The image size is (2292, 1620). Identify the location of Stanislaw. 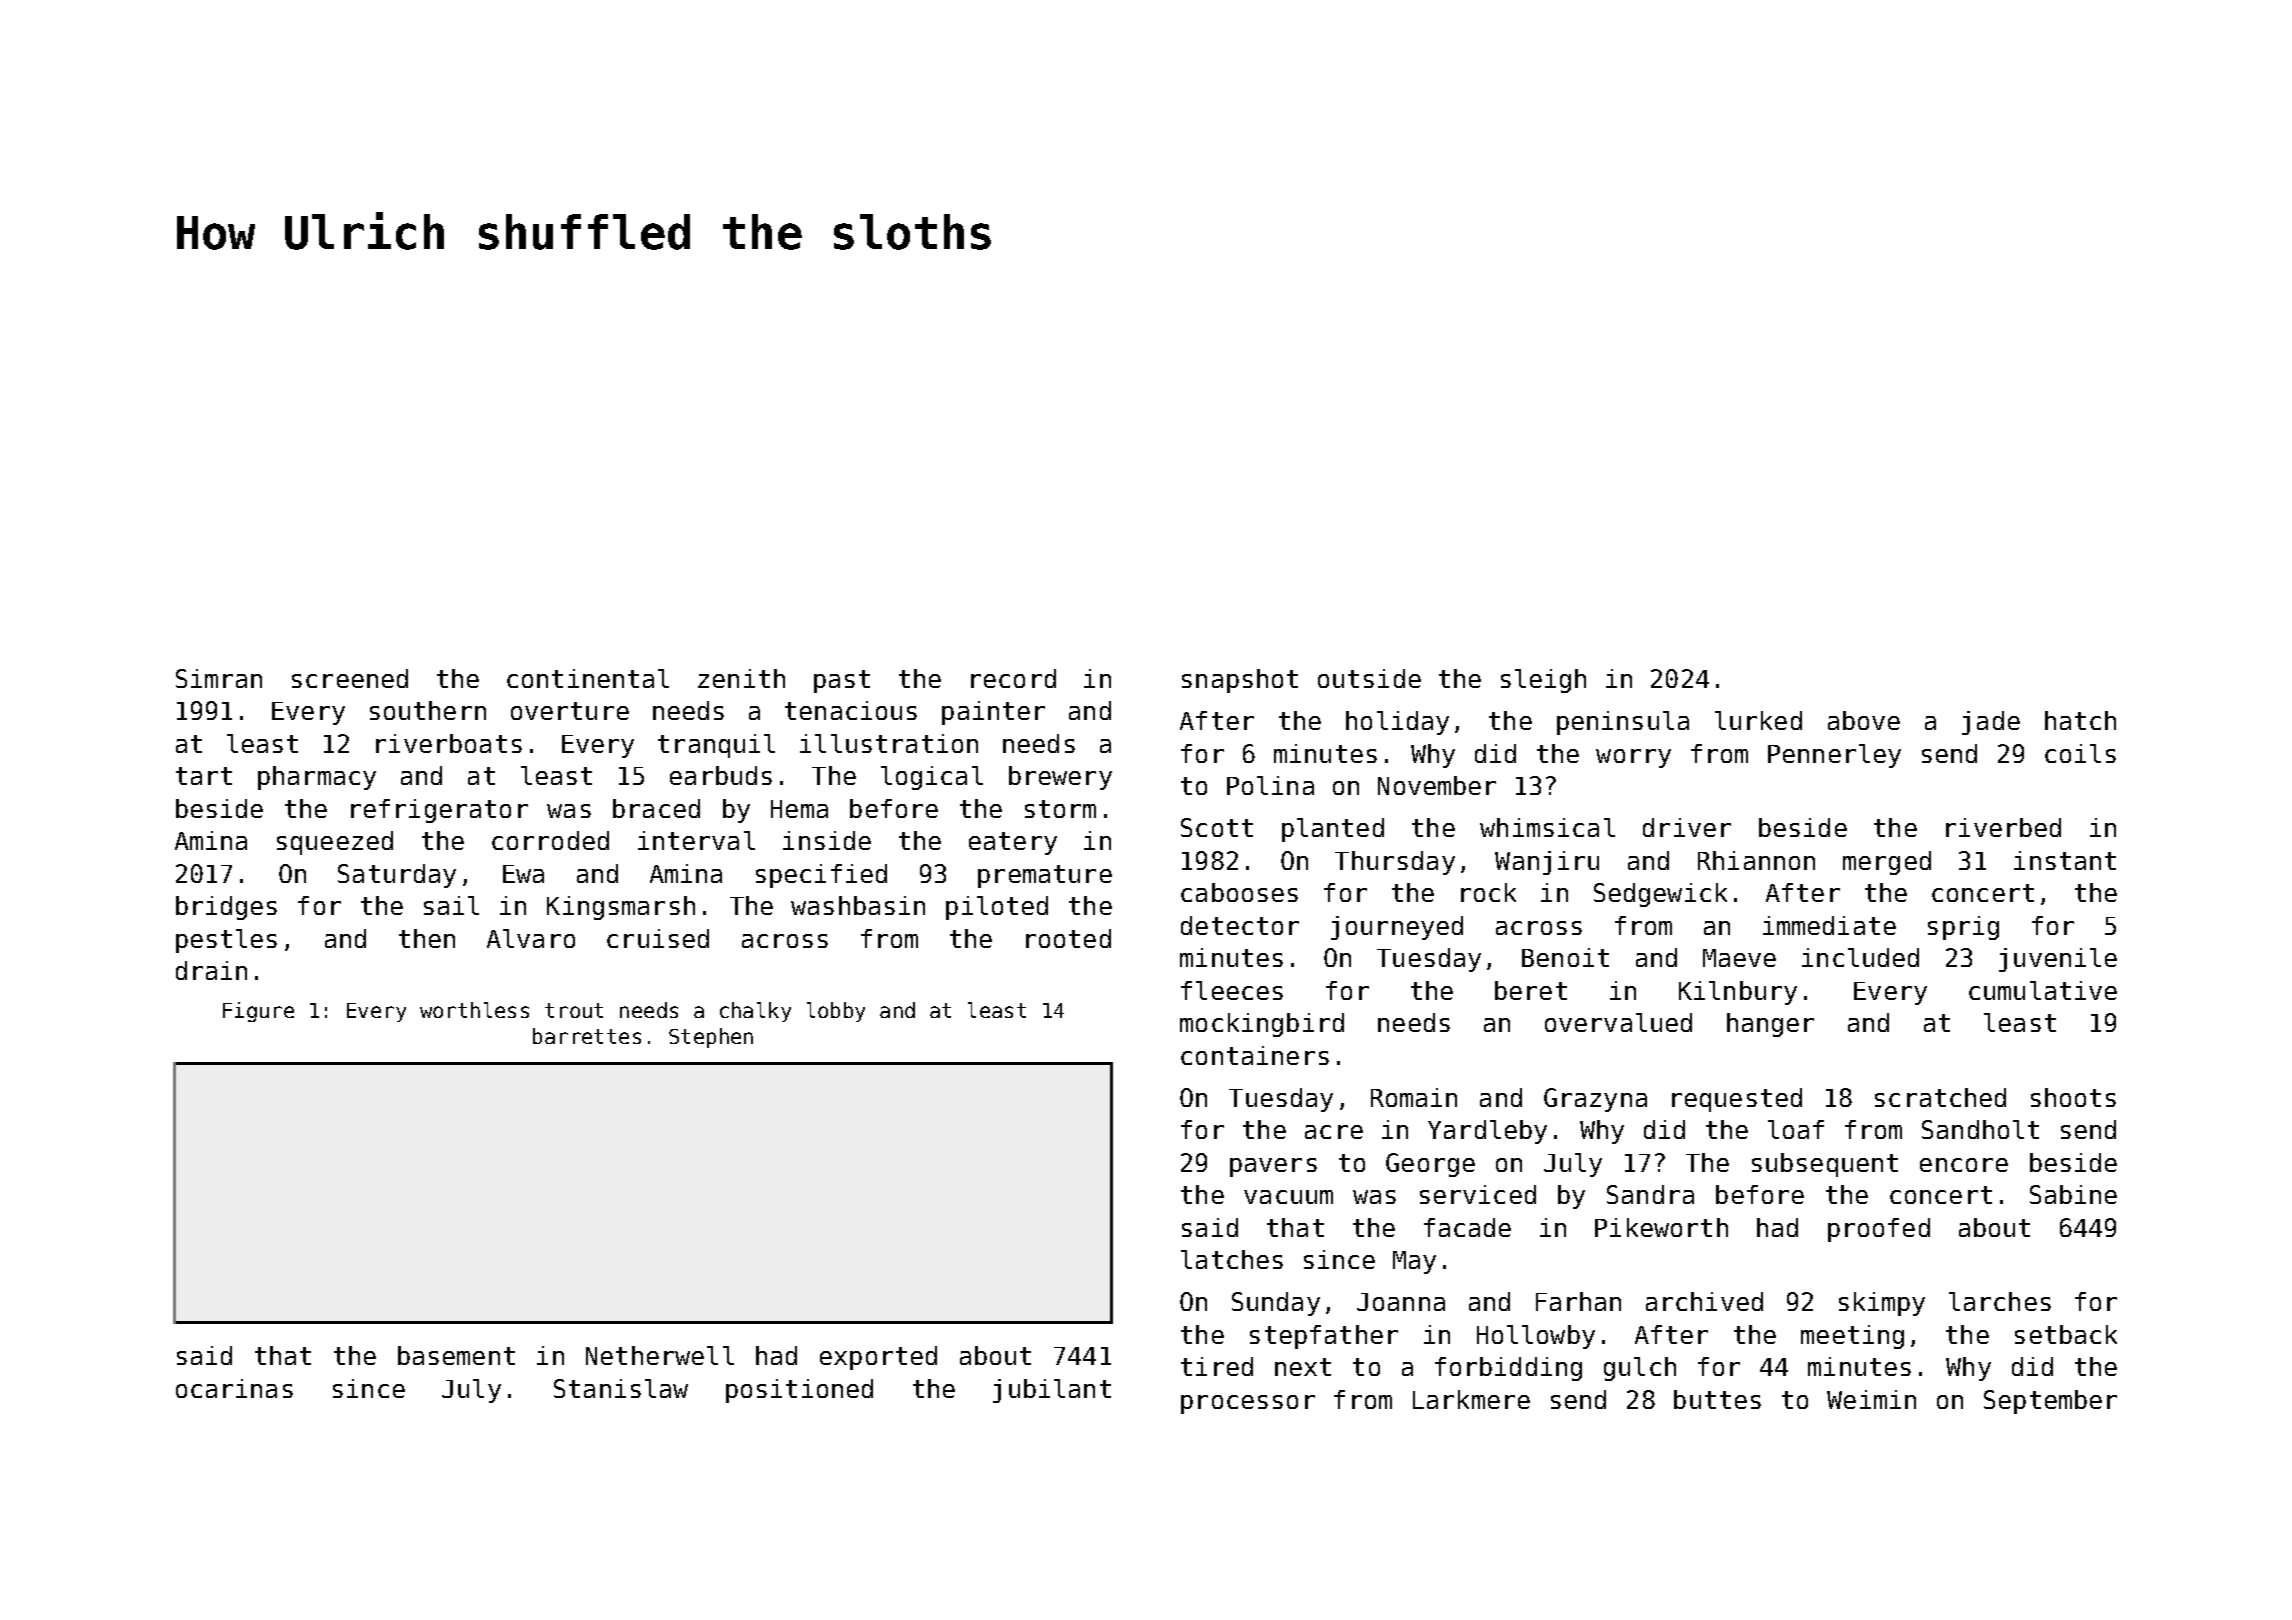
(621, 1388).
